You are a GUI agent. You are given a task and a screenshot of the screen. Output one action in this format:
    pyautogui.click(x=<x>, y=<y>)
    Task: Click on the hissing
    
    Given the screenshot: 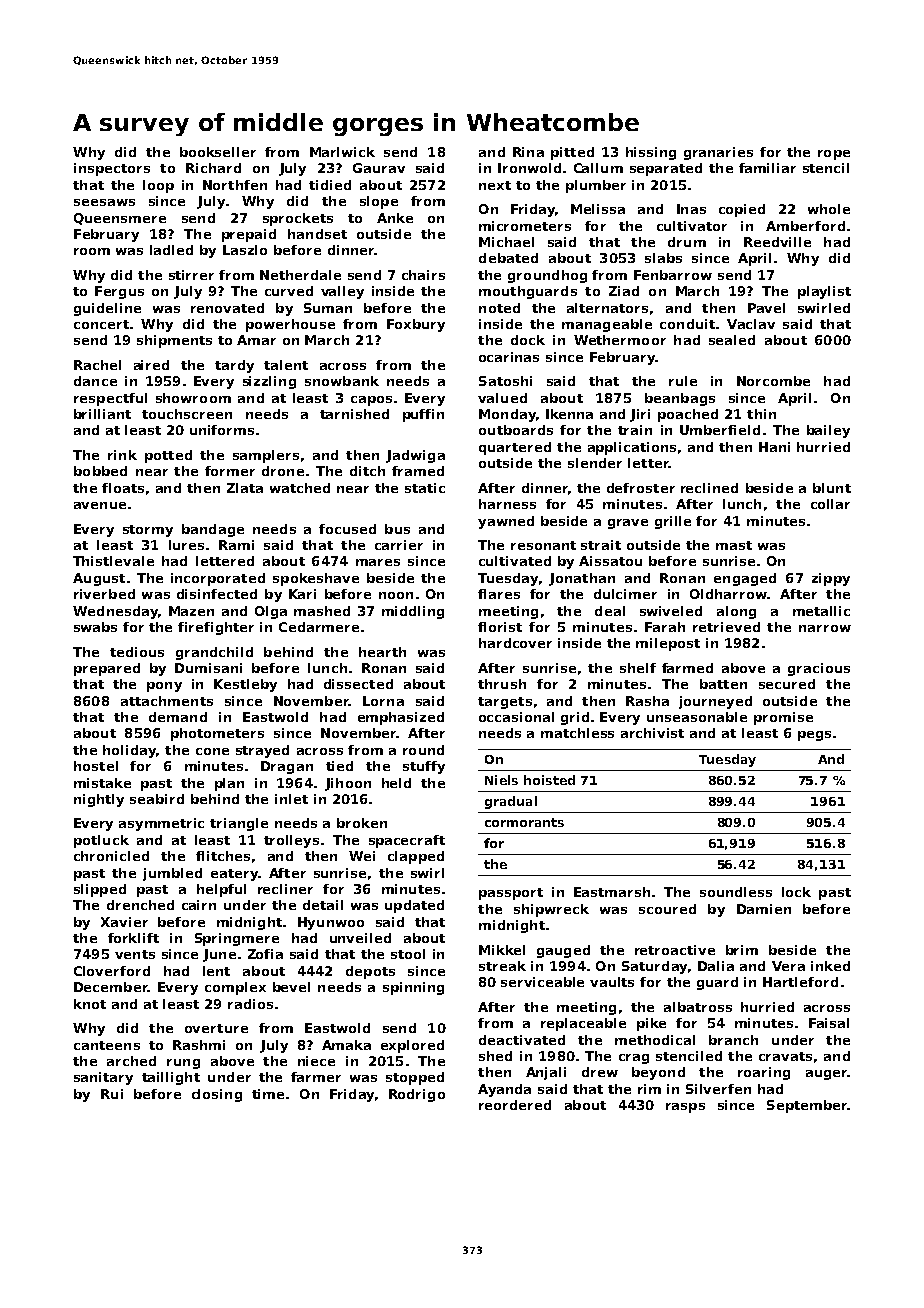 What is the action you would take?
    pyautogui.click(x=651, y=153)
